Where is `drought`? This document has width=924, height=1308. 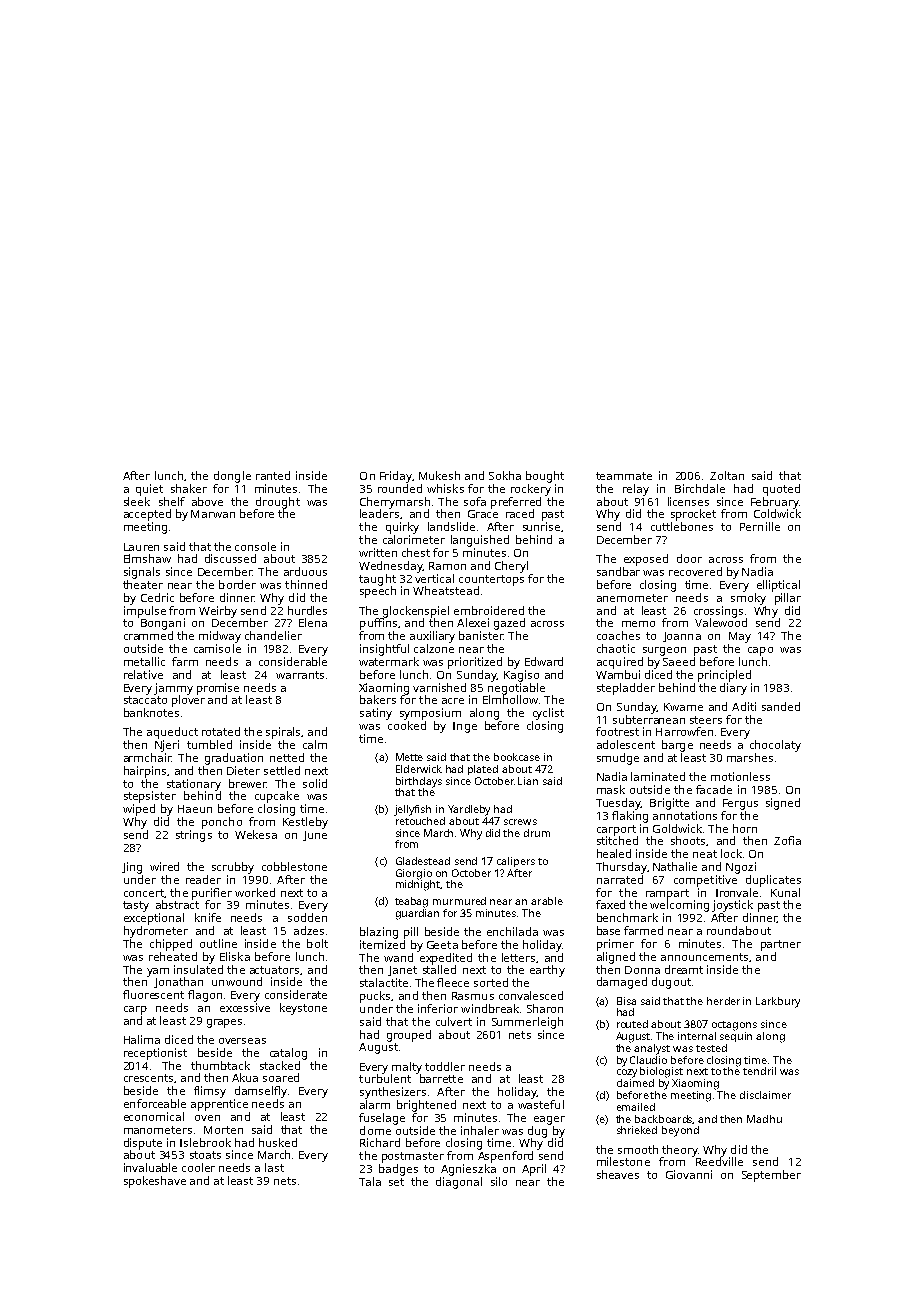
drought is located at coordinates (278, 503).
